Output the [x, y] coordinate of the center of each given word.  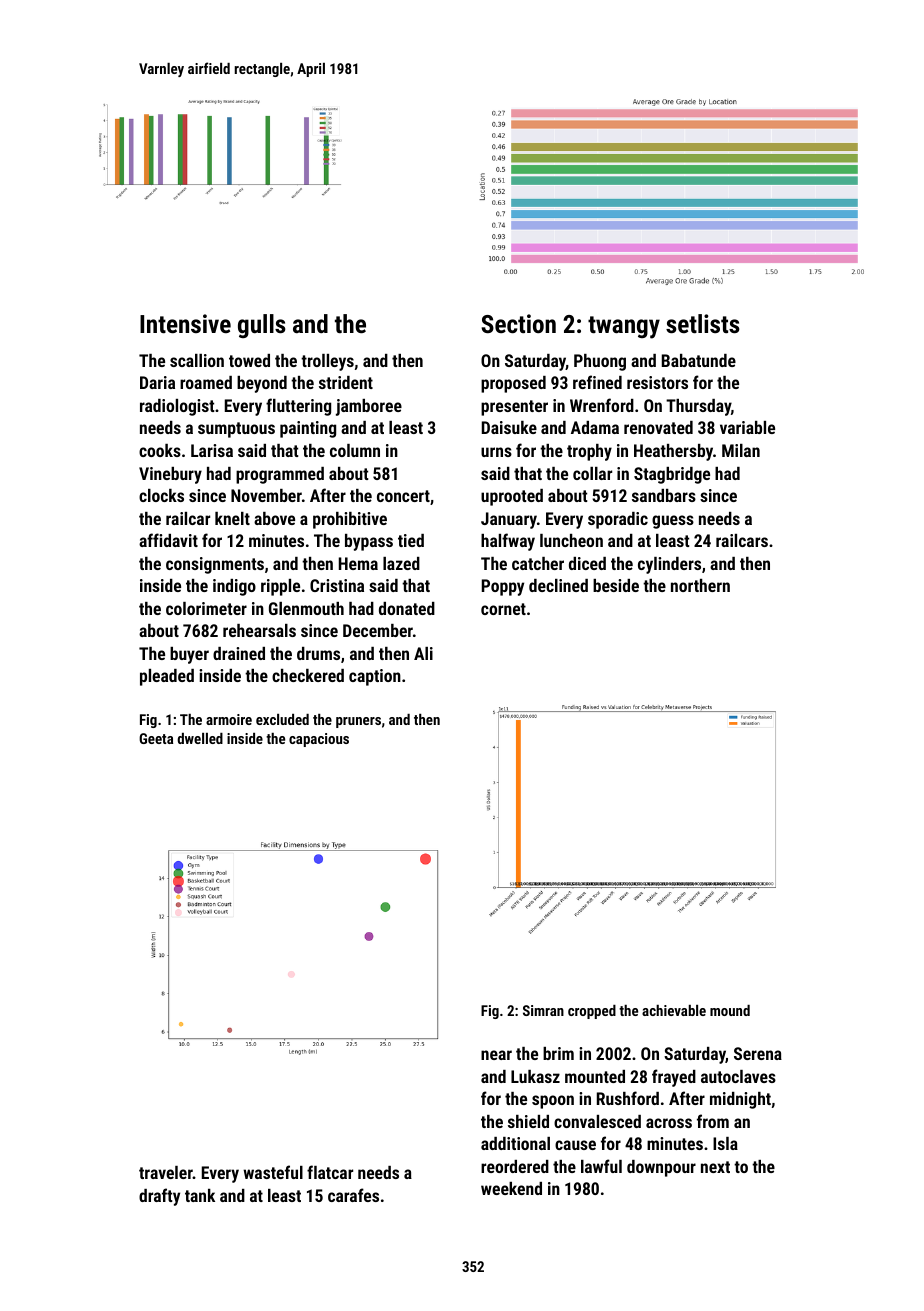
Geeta [156, 738]
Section [518, 323]
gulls [262, 326]
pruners [358, 722]
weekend [511, 1188]
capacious [319, 740]
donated [407, 608]
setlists [703, 323]
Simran [543, 1010]
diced [587, 563]
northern [700, 585]
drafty [159, 1197]
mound [730, 1010]
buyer [189, 655]
